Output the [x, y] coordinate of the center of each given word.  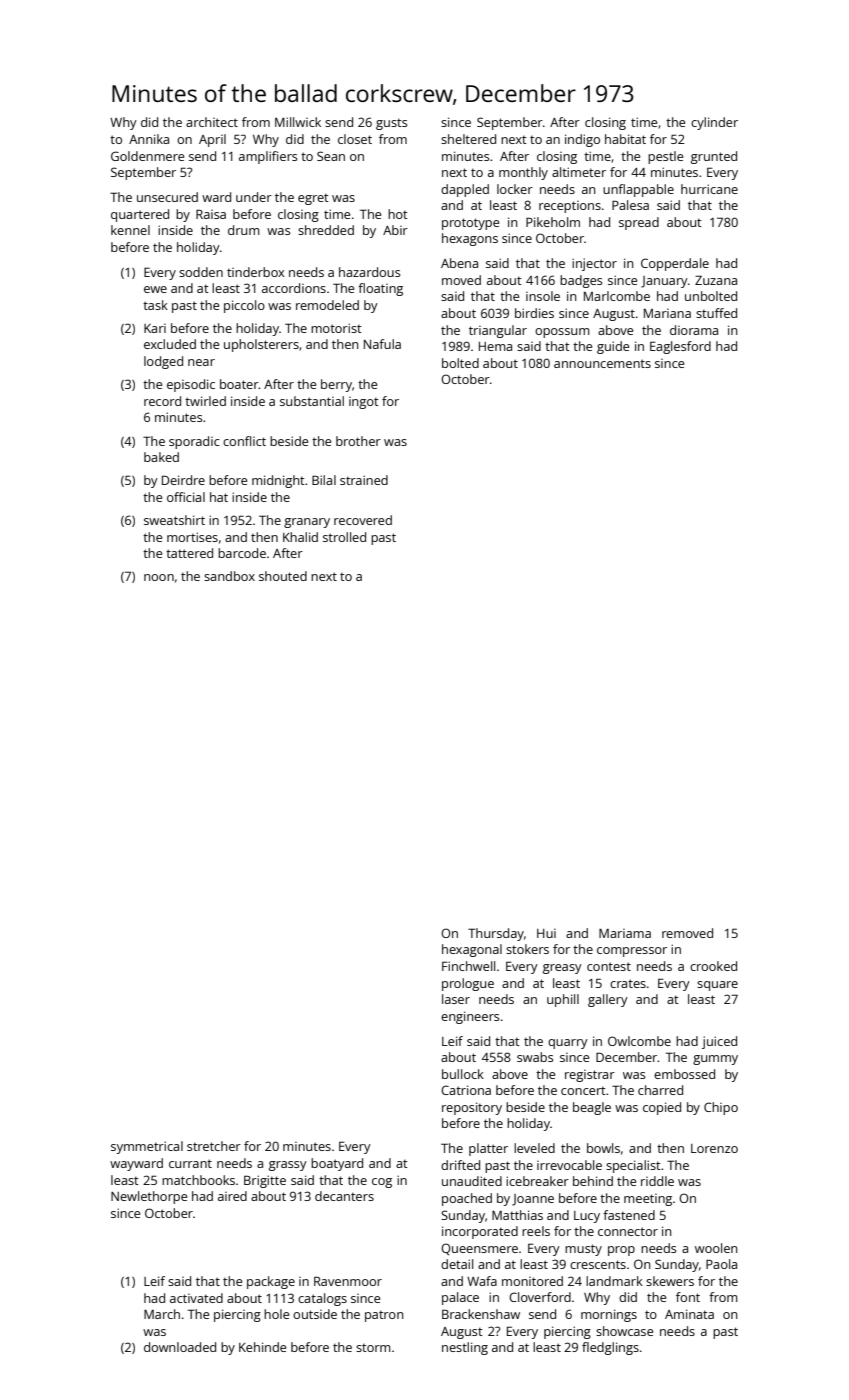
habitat [625, 139]
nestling [465, 1348]
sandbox [229, 576]
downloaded [180, 1347]
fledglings [610, 1348]
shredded [326, 230]
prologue [468, 984]
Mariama [625, 933]
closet [355, 139]
